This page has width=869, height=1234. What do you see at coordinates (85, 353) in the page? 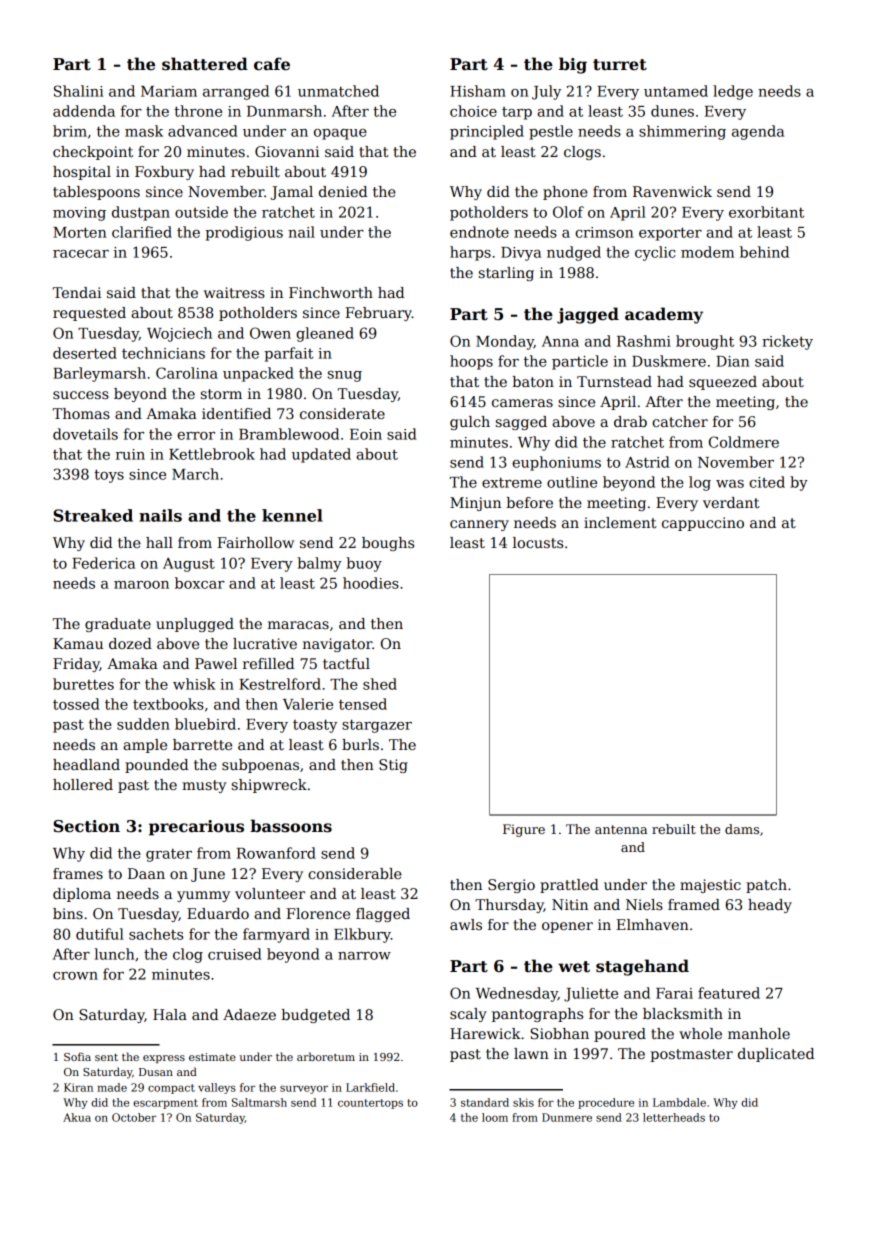
I see `deserted` at bounding box center [85, 353].
